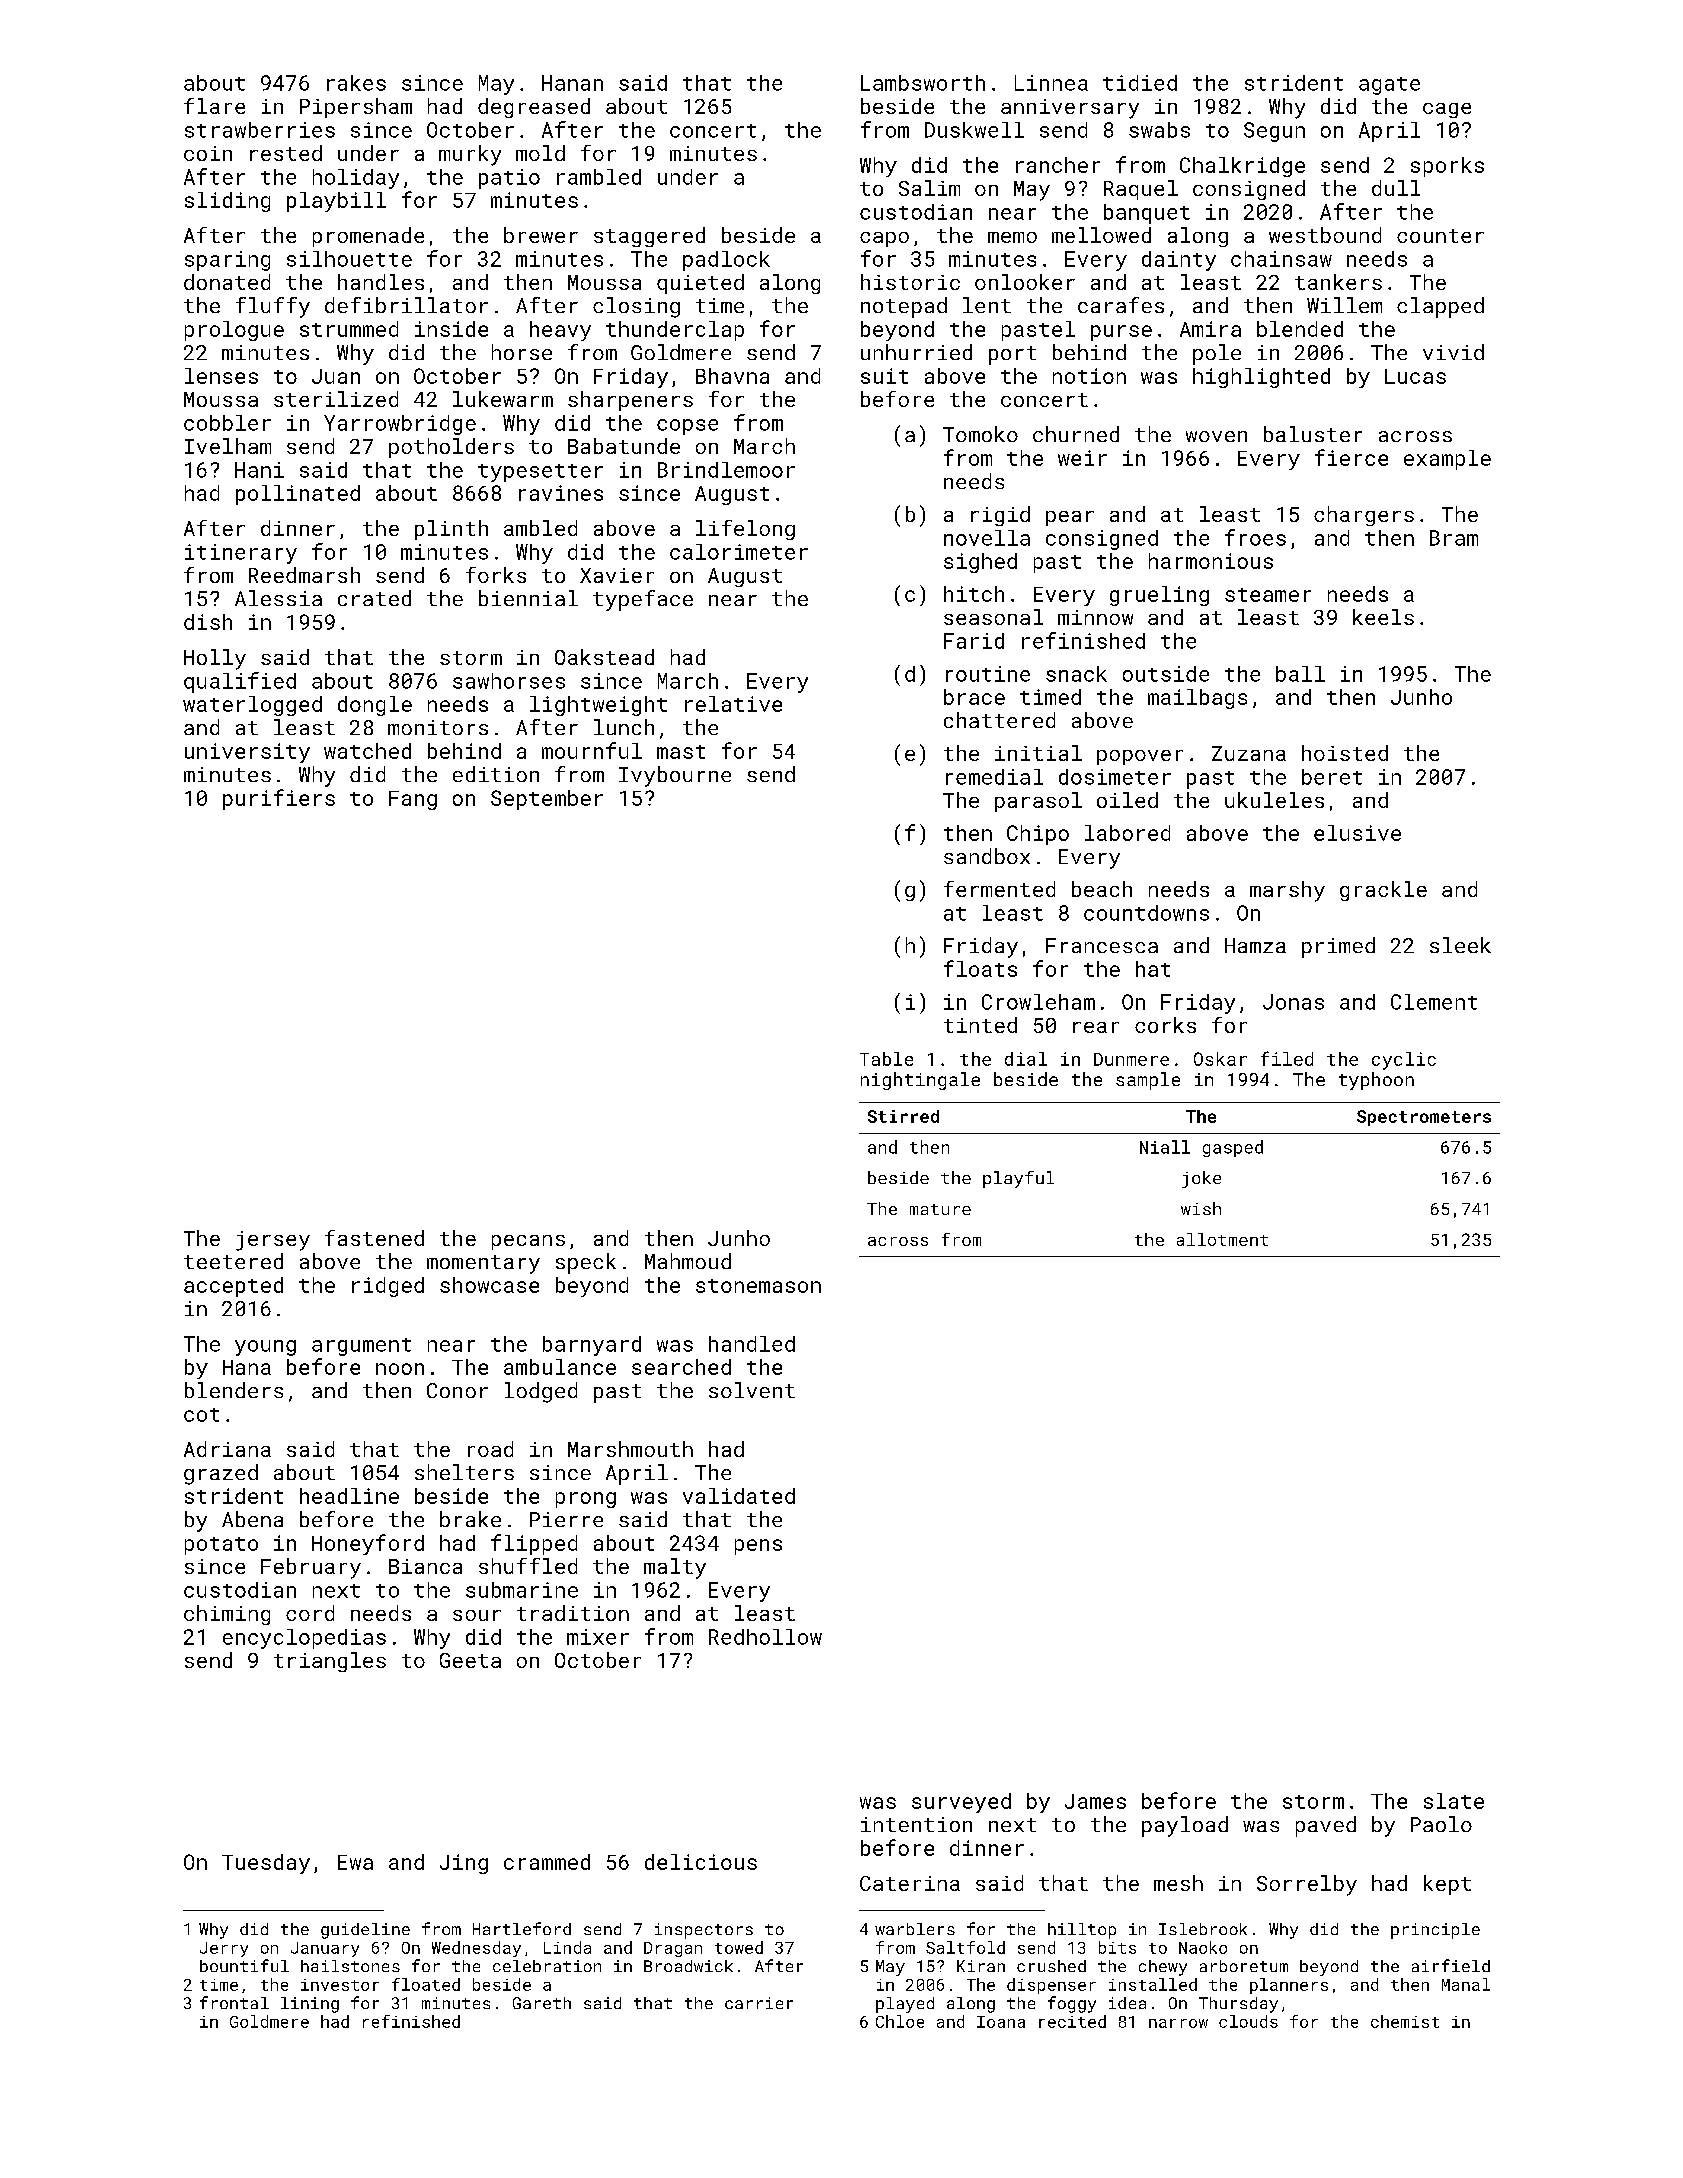  Describe the element at coordinates (330, 1662) in the screenshot. I see `triangles` at that location.
